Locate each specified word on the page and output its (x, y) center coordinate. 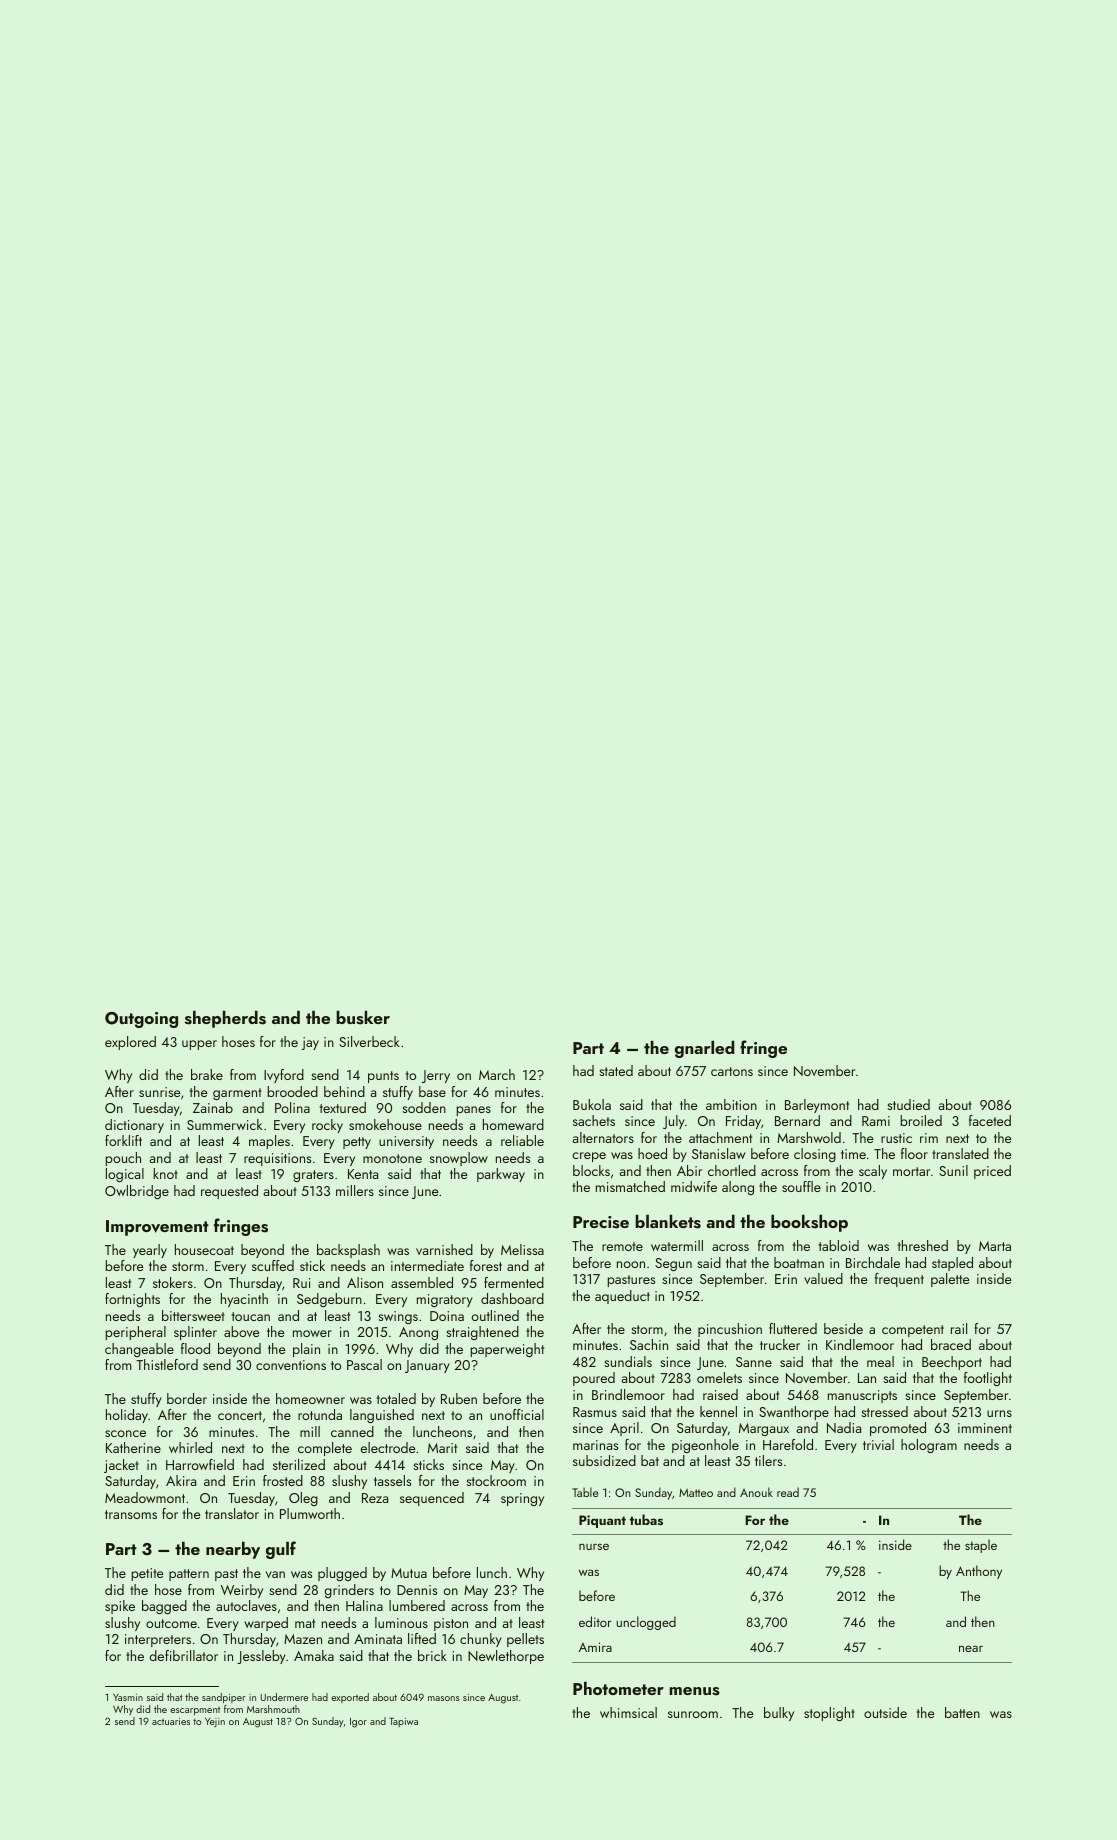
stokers (173, 1282)
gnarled (704, 1049)
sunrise (160, 1092)
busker (363, 1017)
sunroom (693, 1714)
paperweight (507, 1350)
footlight (988, 1379)
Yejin (215, 1722)
